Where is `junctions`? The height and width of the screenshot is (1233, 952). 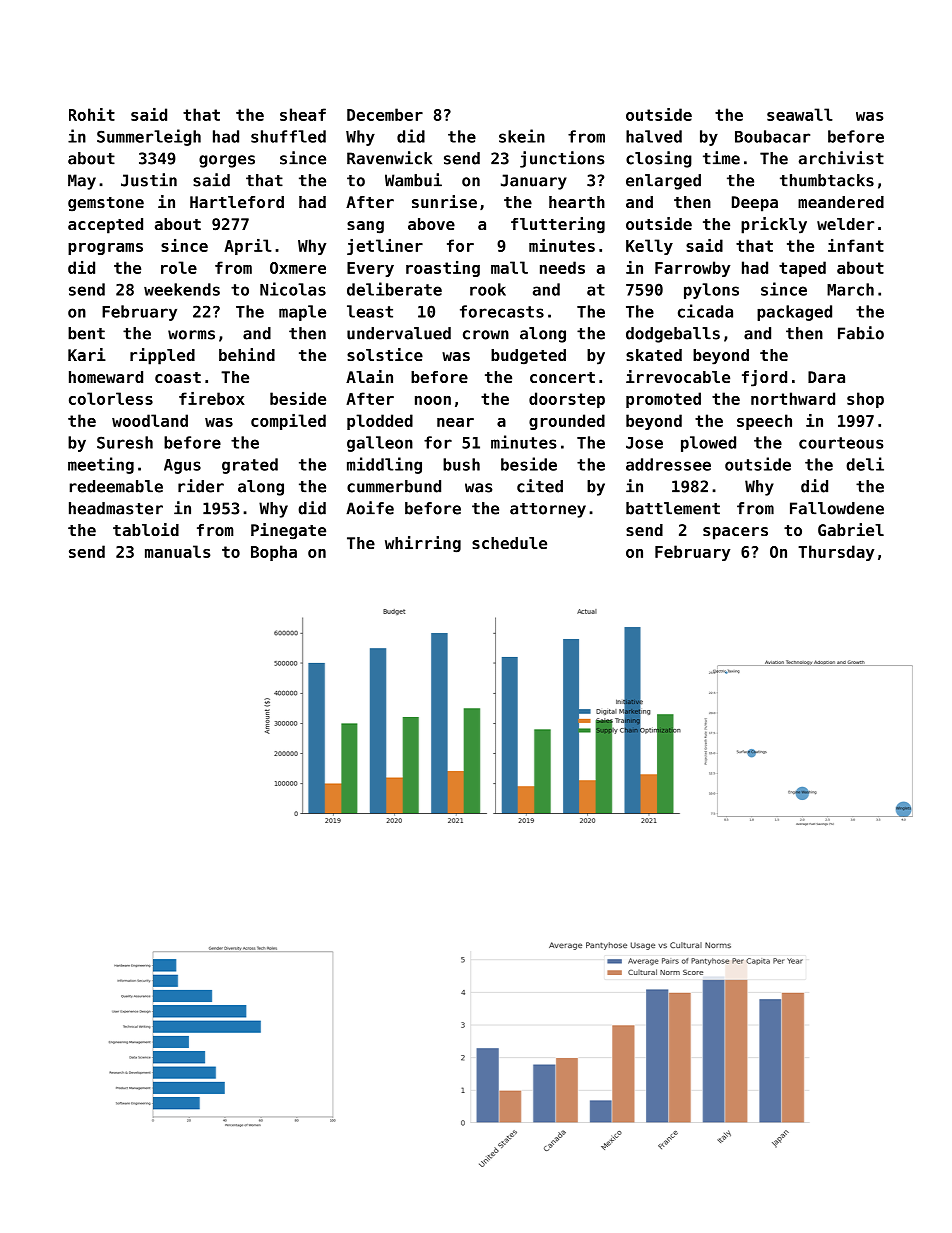 junctions is located at coordinates (562, 159).
